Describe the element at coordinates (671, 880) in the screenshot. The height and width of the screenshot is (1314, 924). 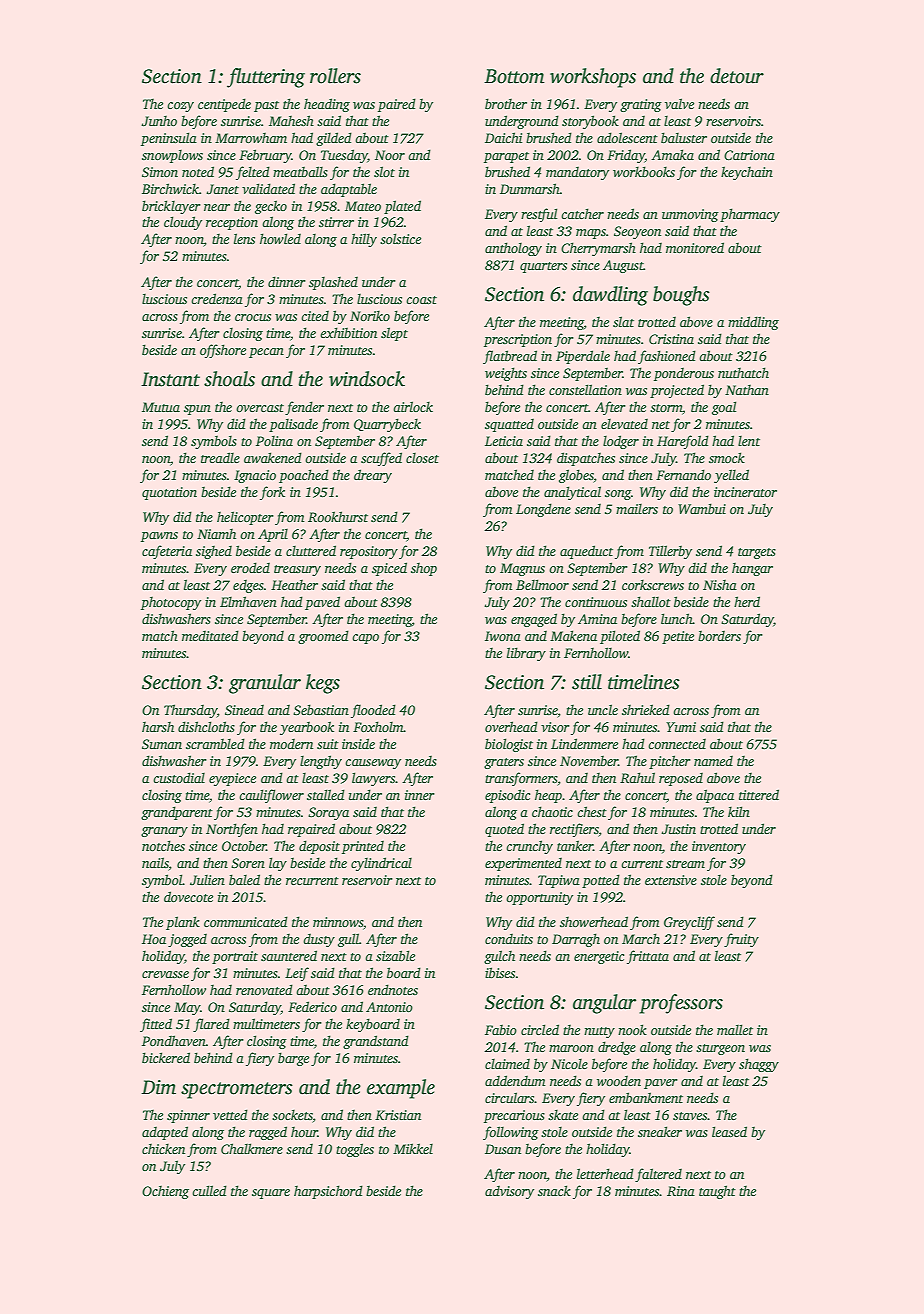
I see `extensive` at that location.
